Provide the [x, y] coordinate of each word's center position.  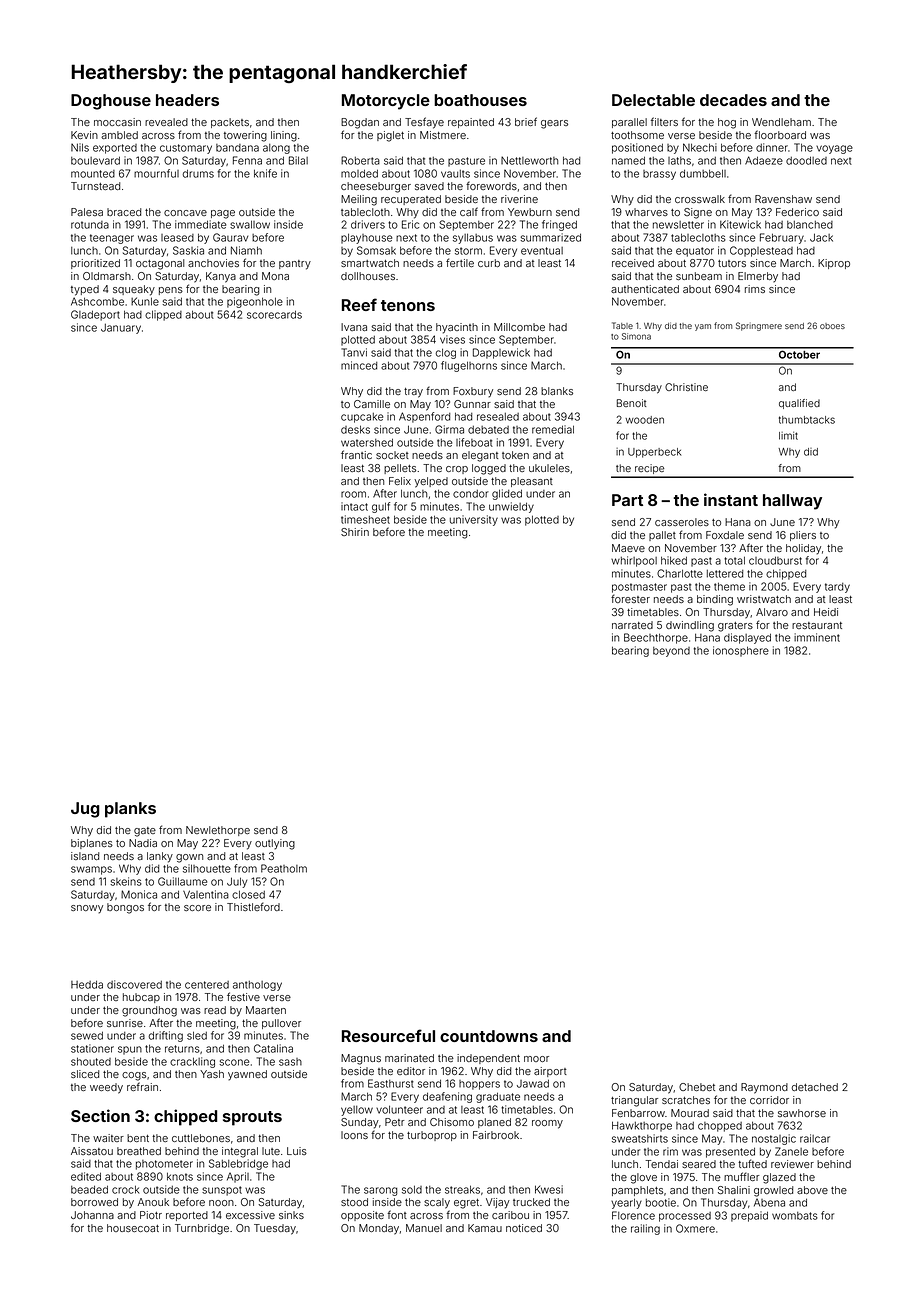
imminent [817, 637]
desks [355, 429]
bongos [125, 908]
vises [452, 339]
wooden [644, 420]
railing [645, 1229]
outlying [275, 844]
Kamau [485, 1228]
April [238, 1177]
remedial [553, 429]
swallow [250, 224]
